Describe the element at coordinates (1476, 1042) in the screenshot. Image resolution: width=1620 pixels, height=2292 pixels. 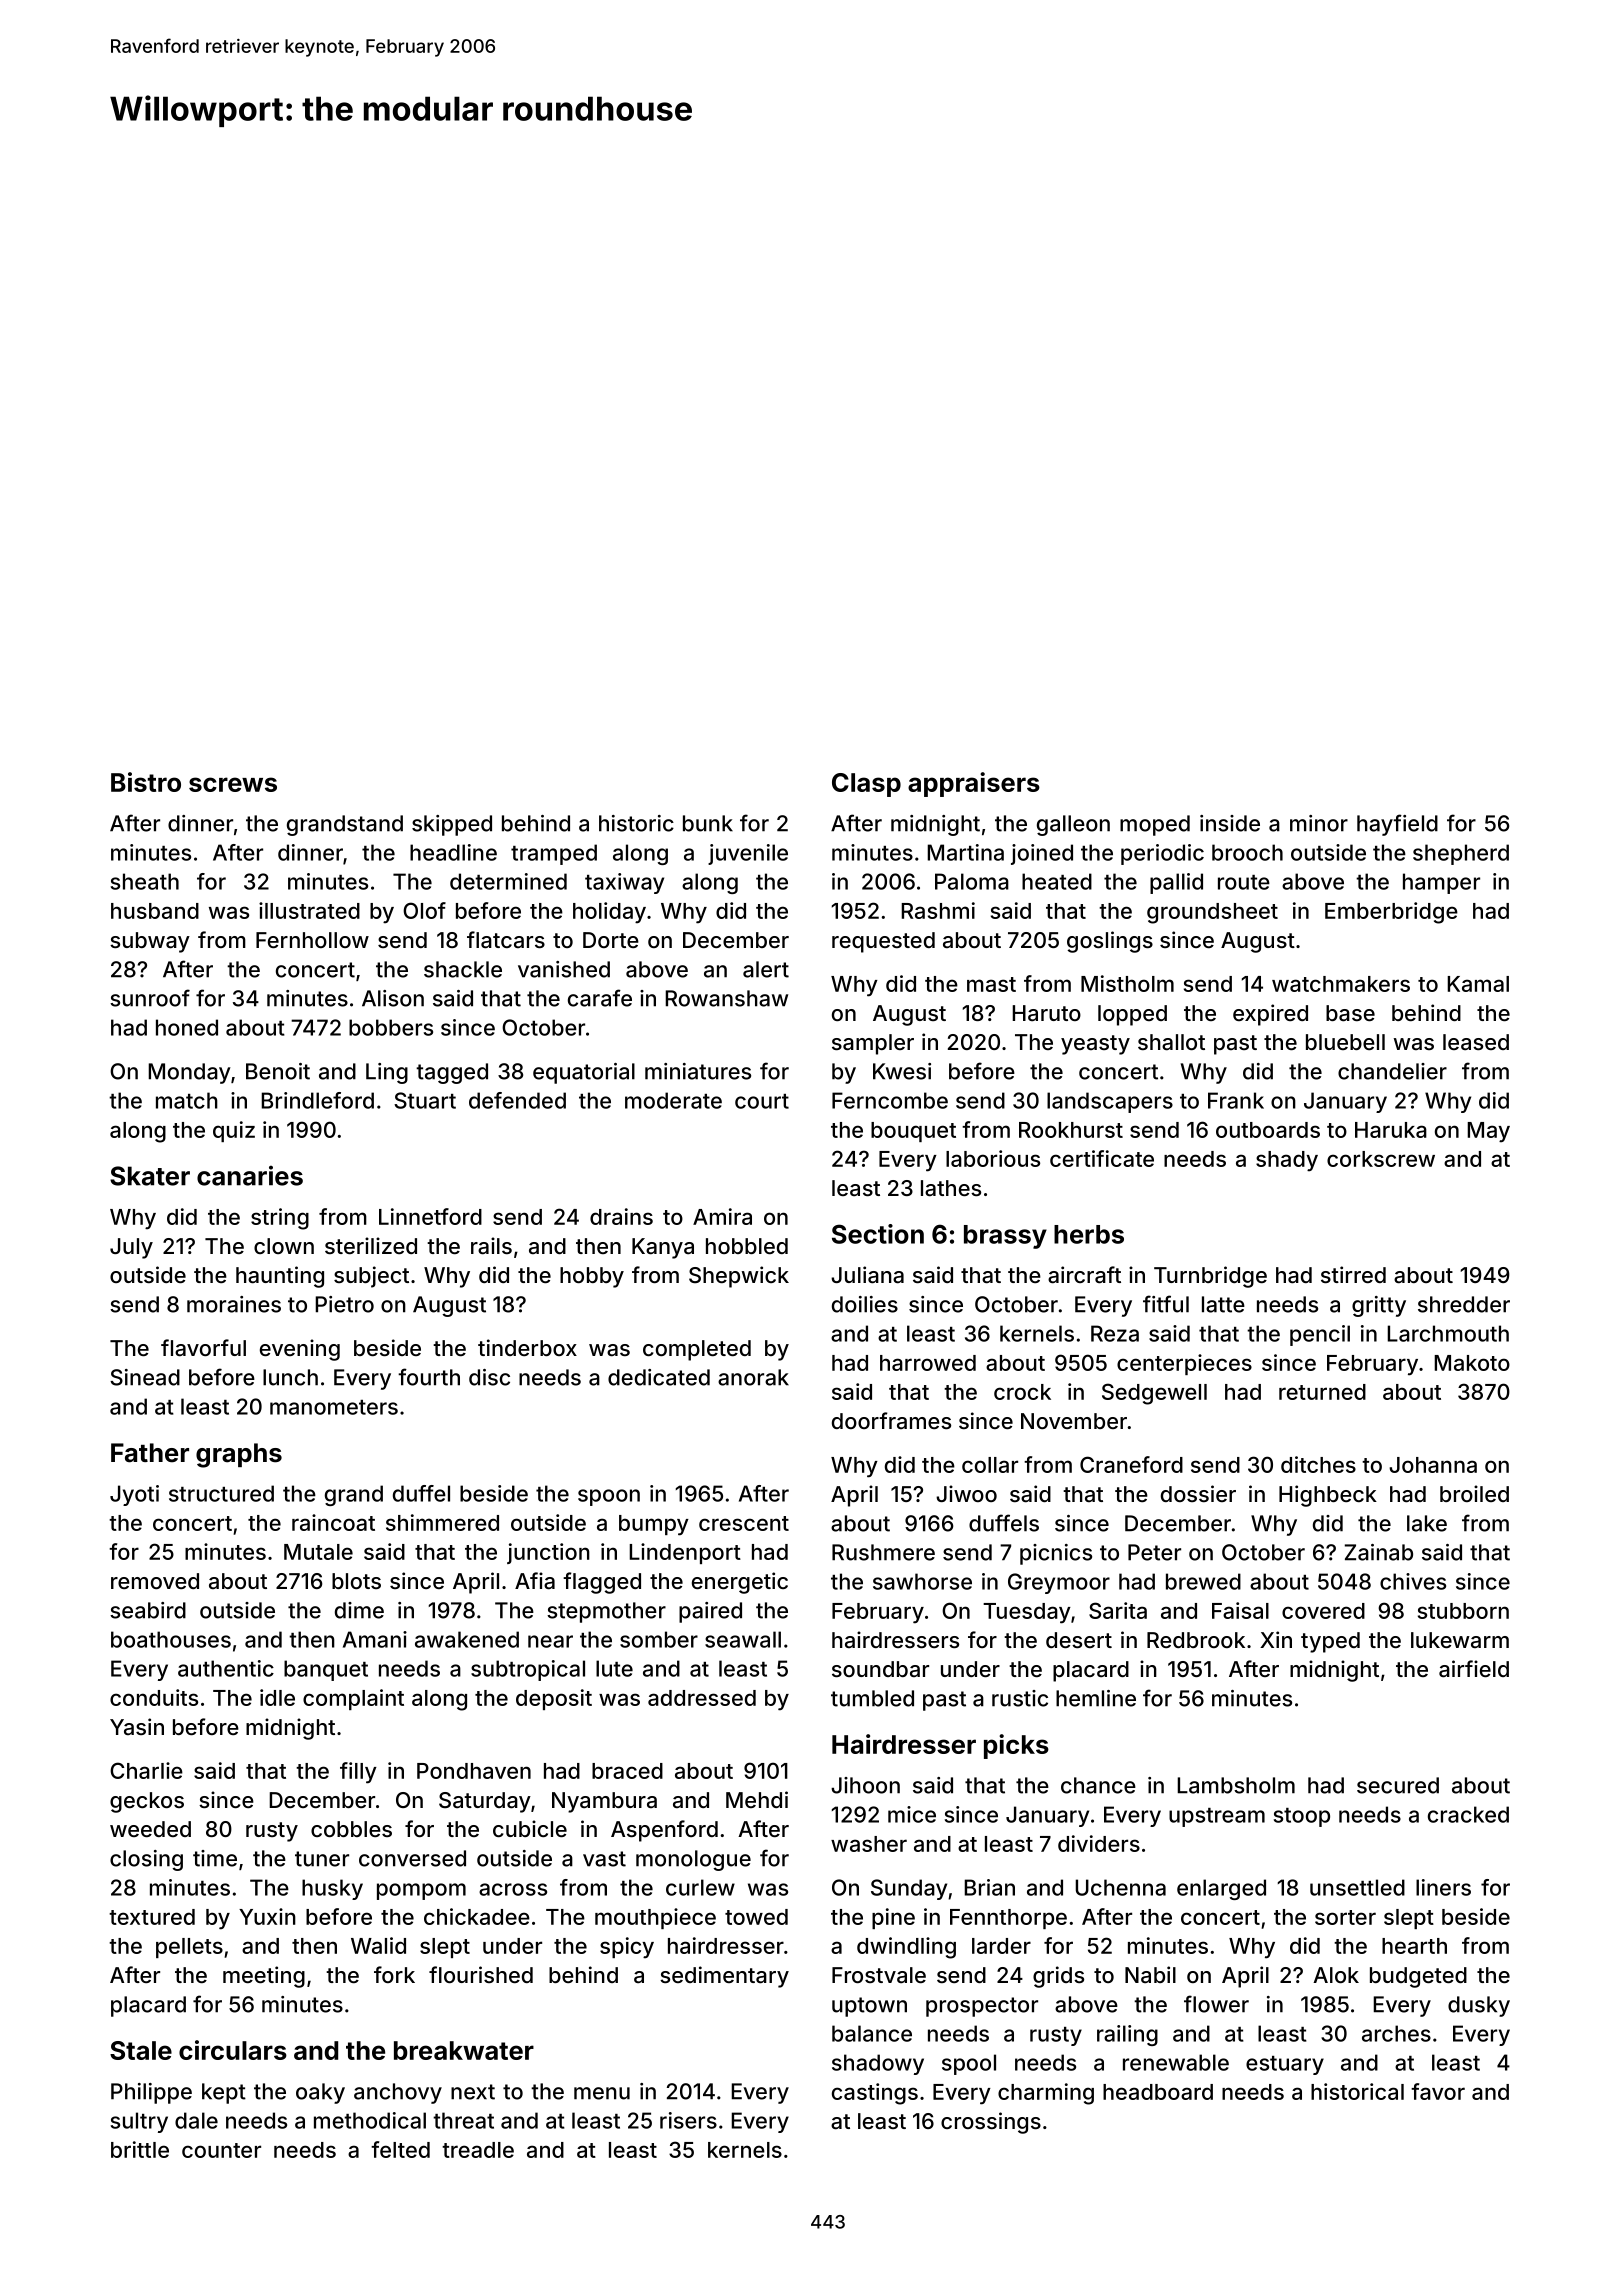
I see `leased` at that location.
